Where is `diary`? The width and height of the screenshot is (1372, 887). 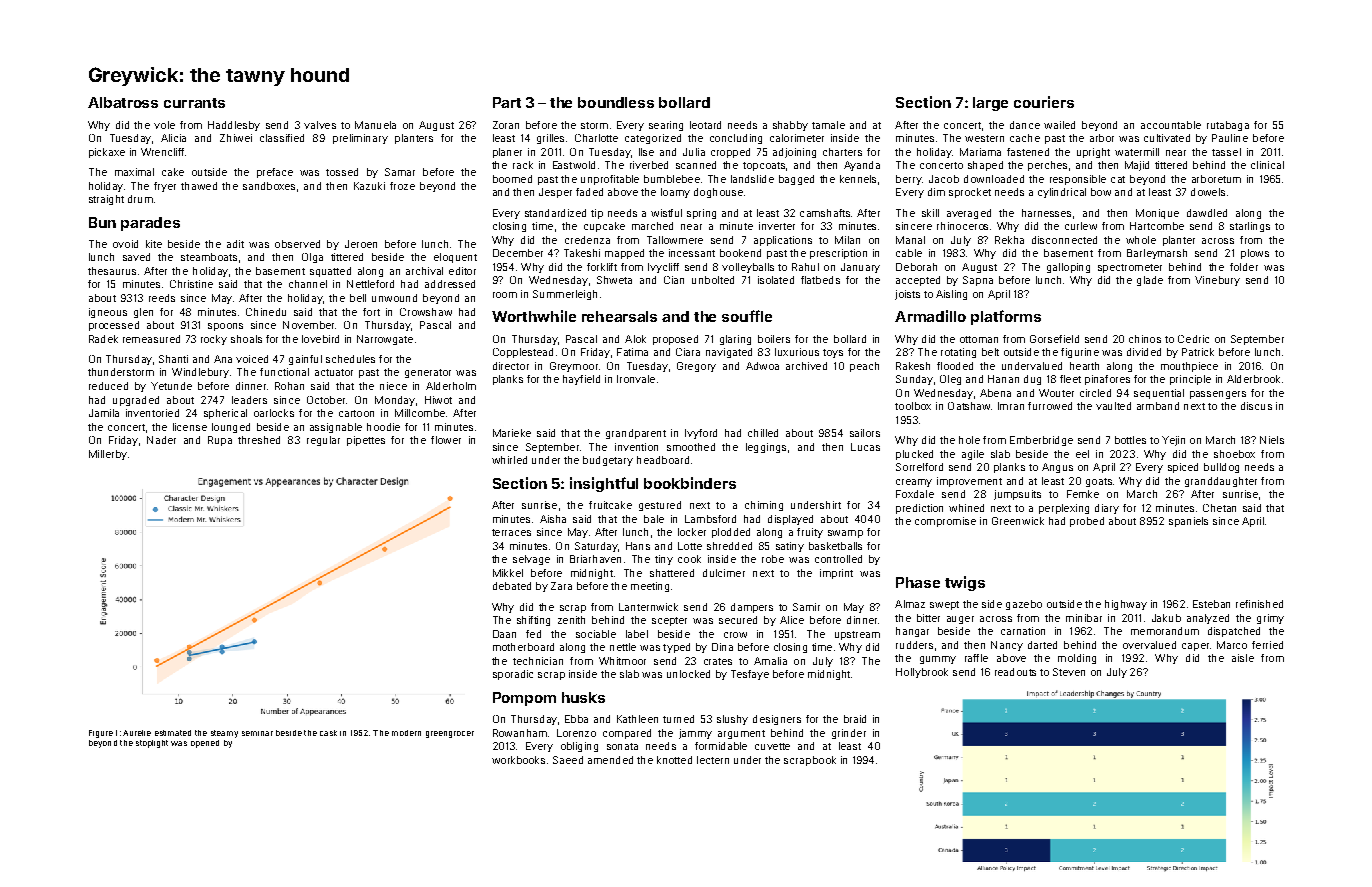
diary is located at coordinates (1107, 509).
